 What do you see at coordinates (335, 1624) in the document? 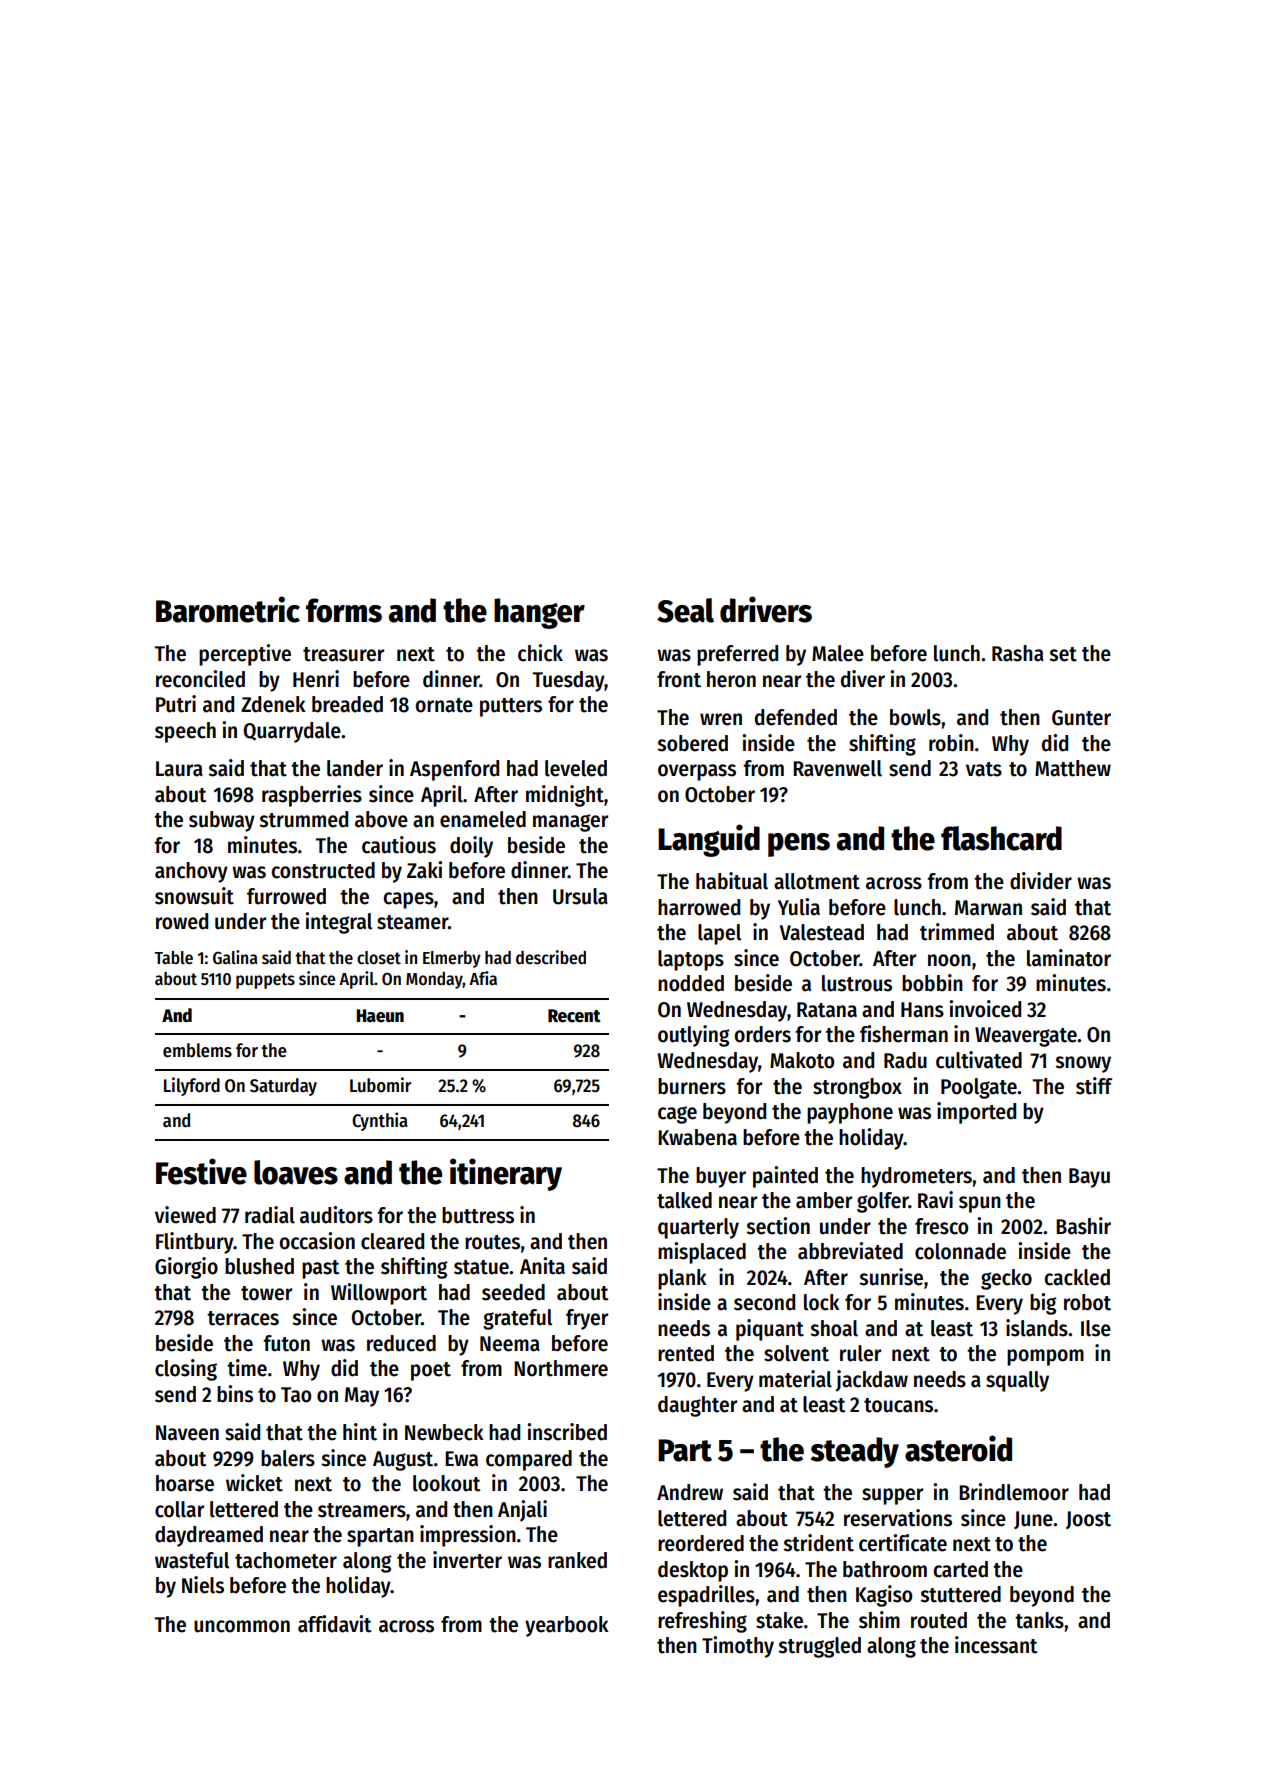
I see `affidavit` at bounding box center [335, 1624].
